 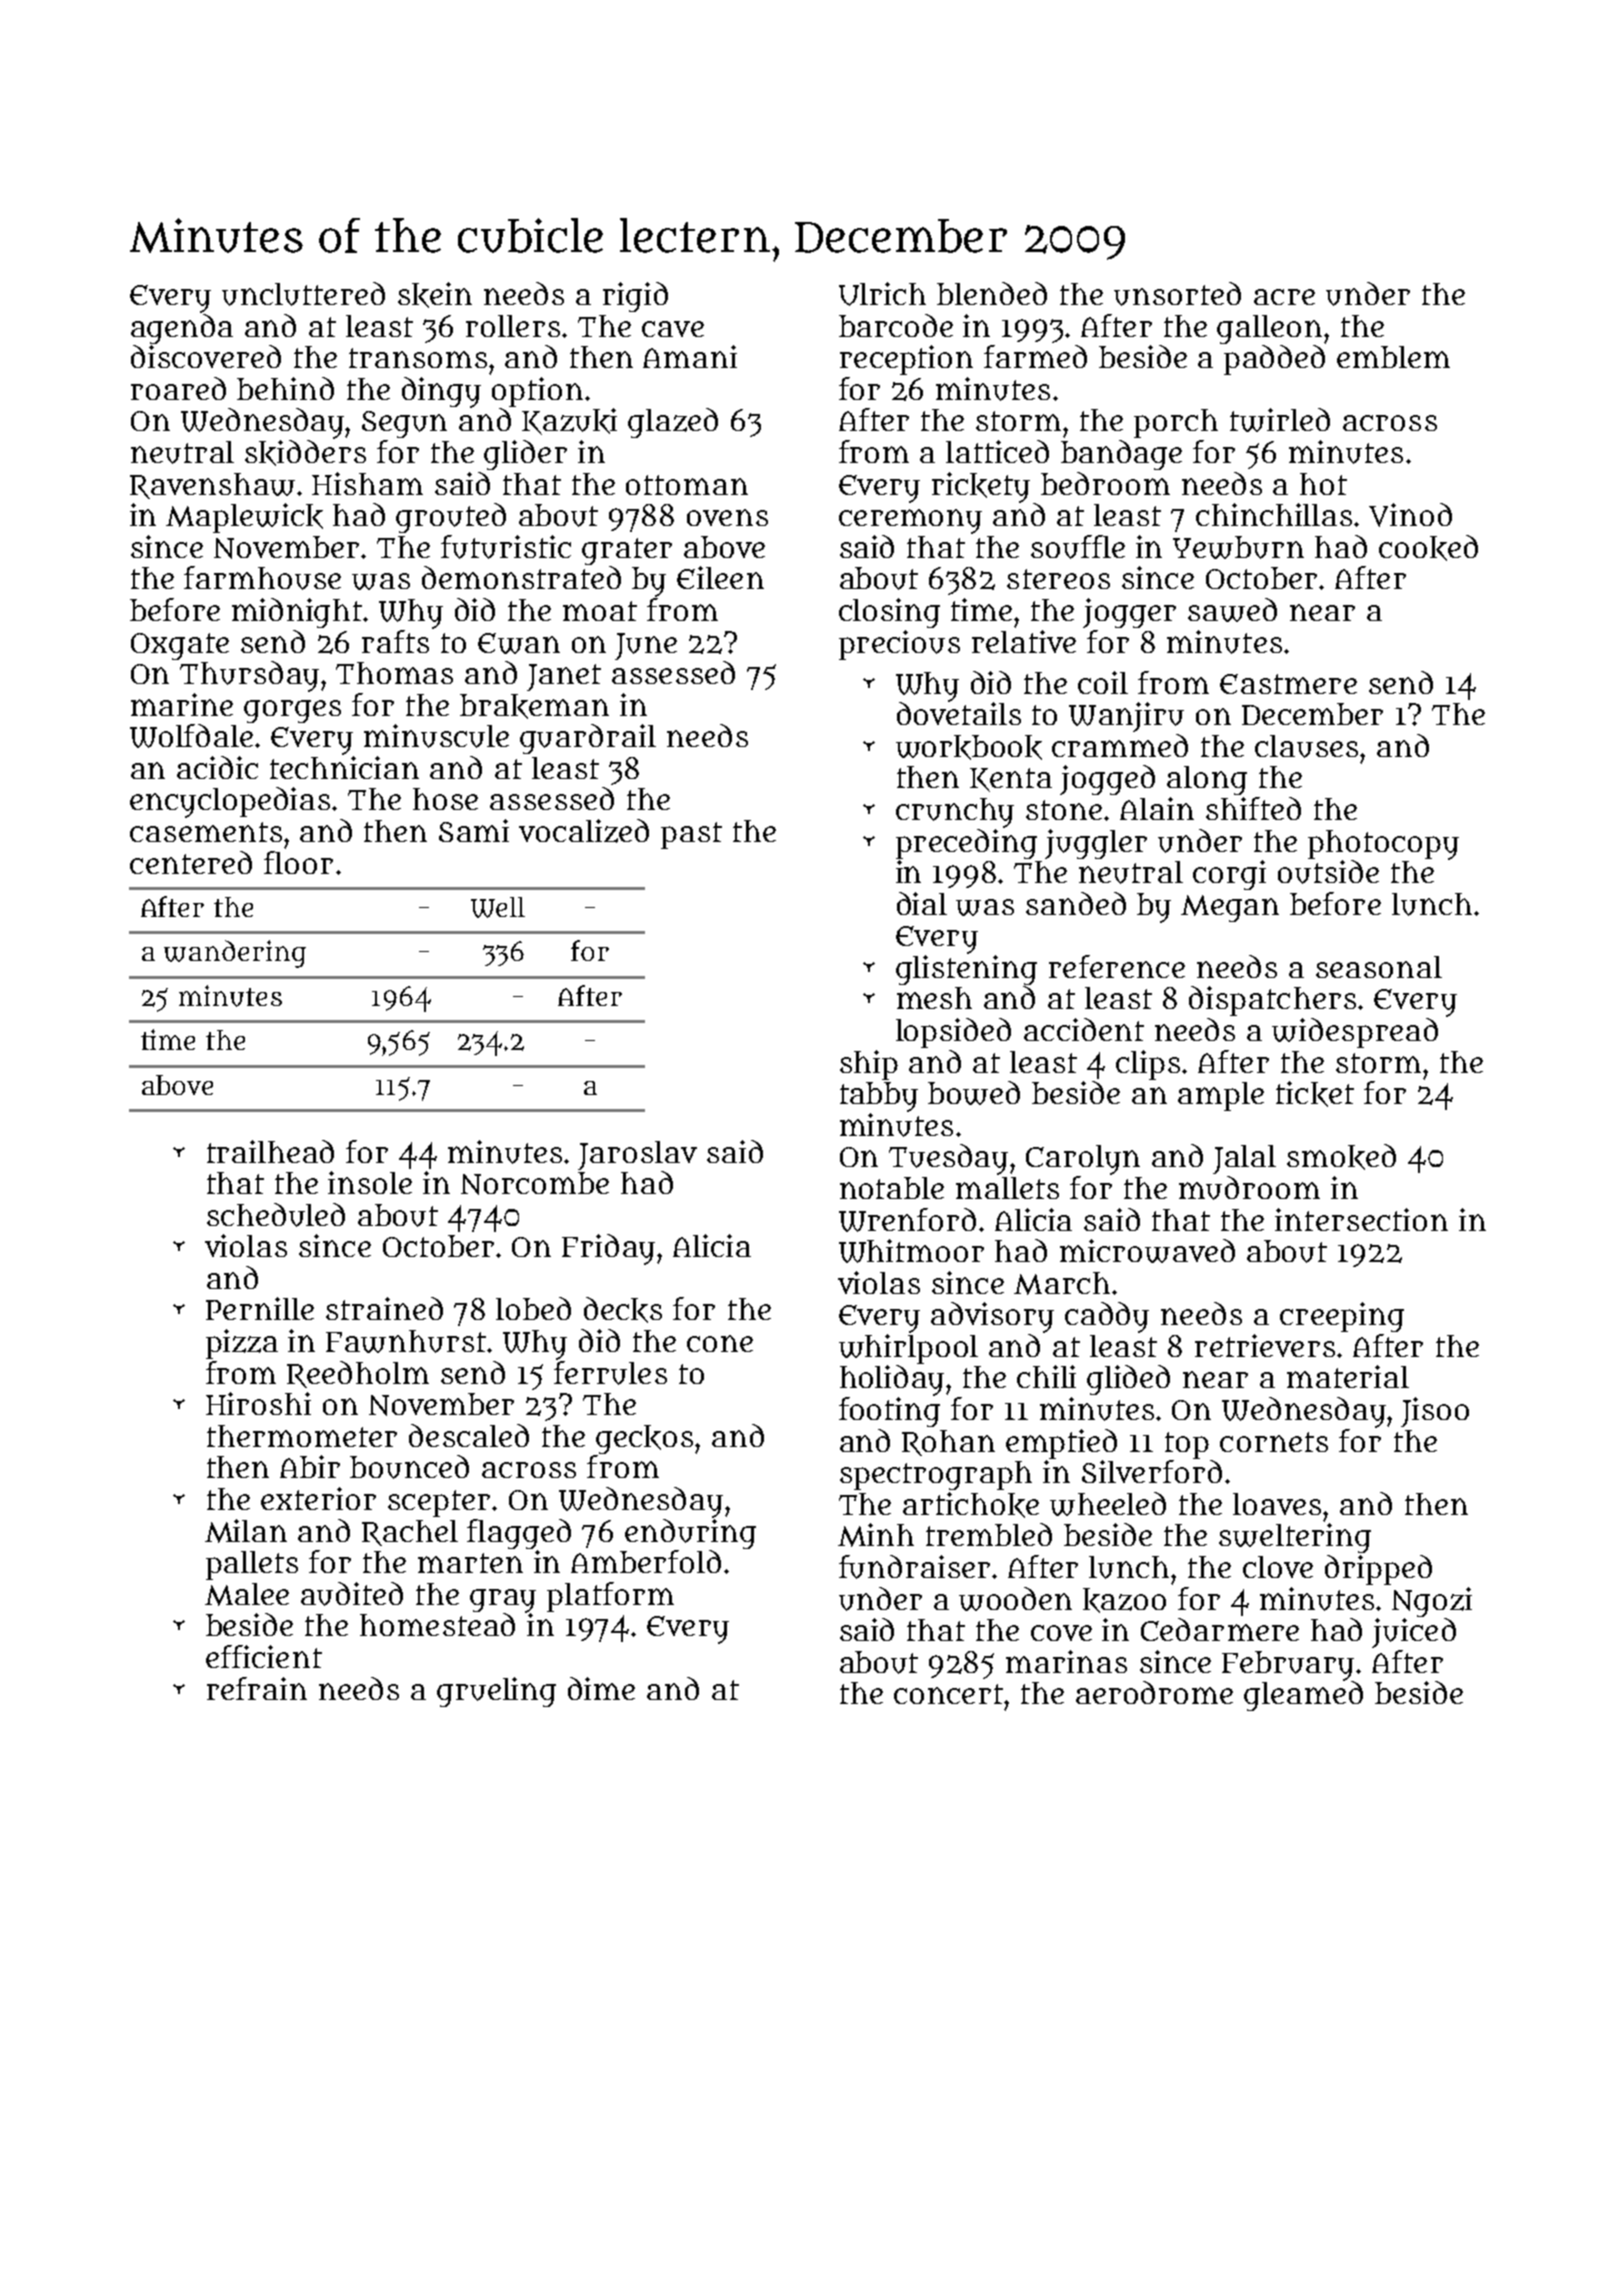 I want to click on ottoman, so click(x=687, y=485).
